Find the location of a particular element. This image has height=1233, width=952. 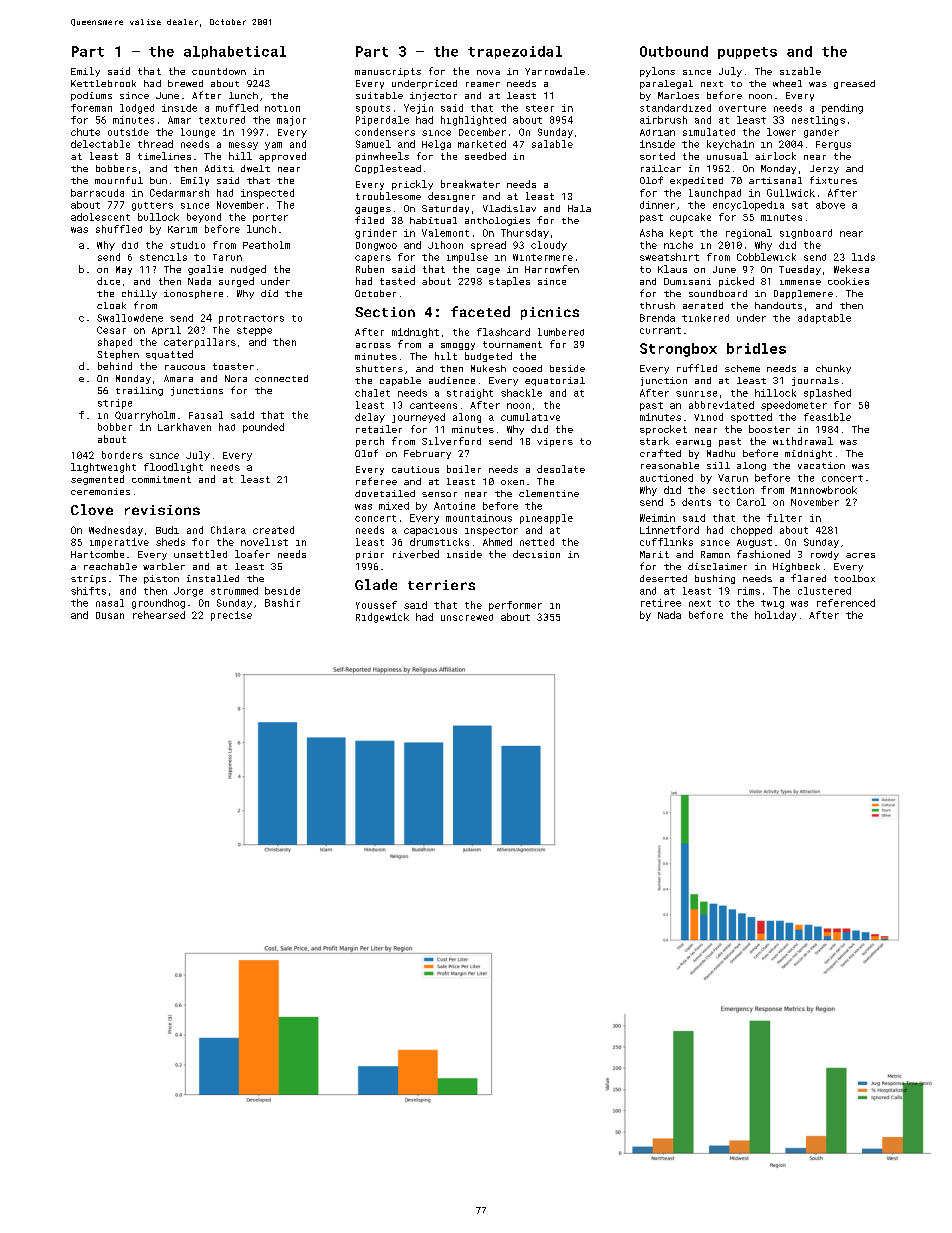

puppets is located at coordinates (747, 53).
